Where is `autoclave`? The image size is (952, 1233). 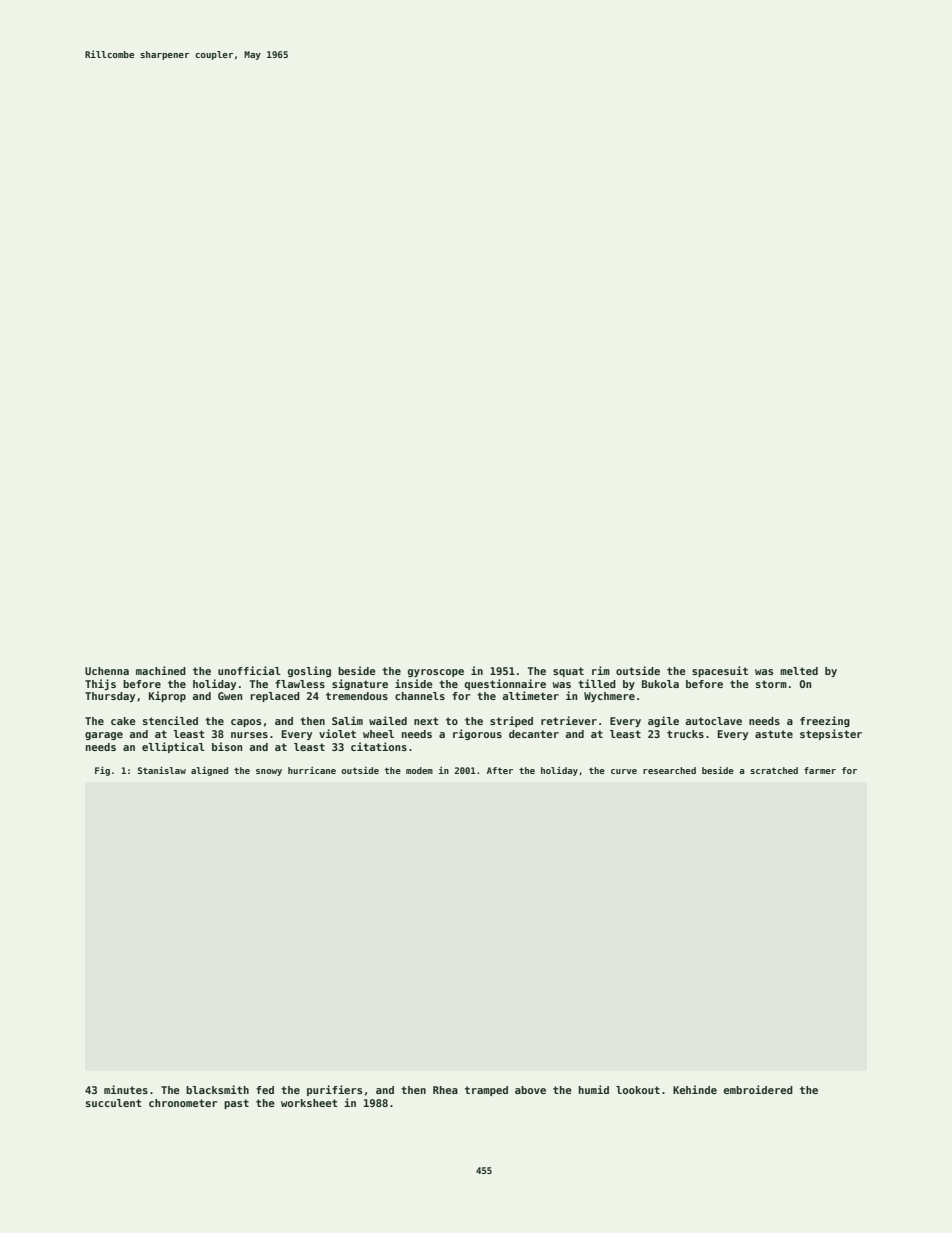
autoclave is located at coordinates (714, 721).
